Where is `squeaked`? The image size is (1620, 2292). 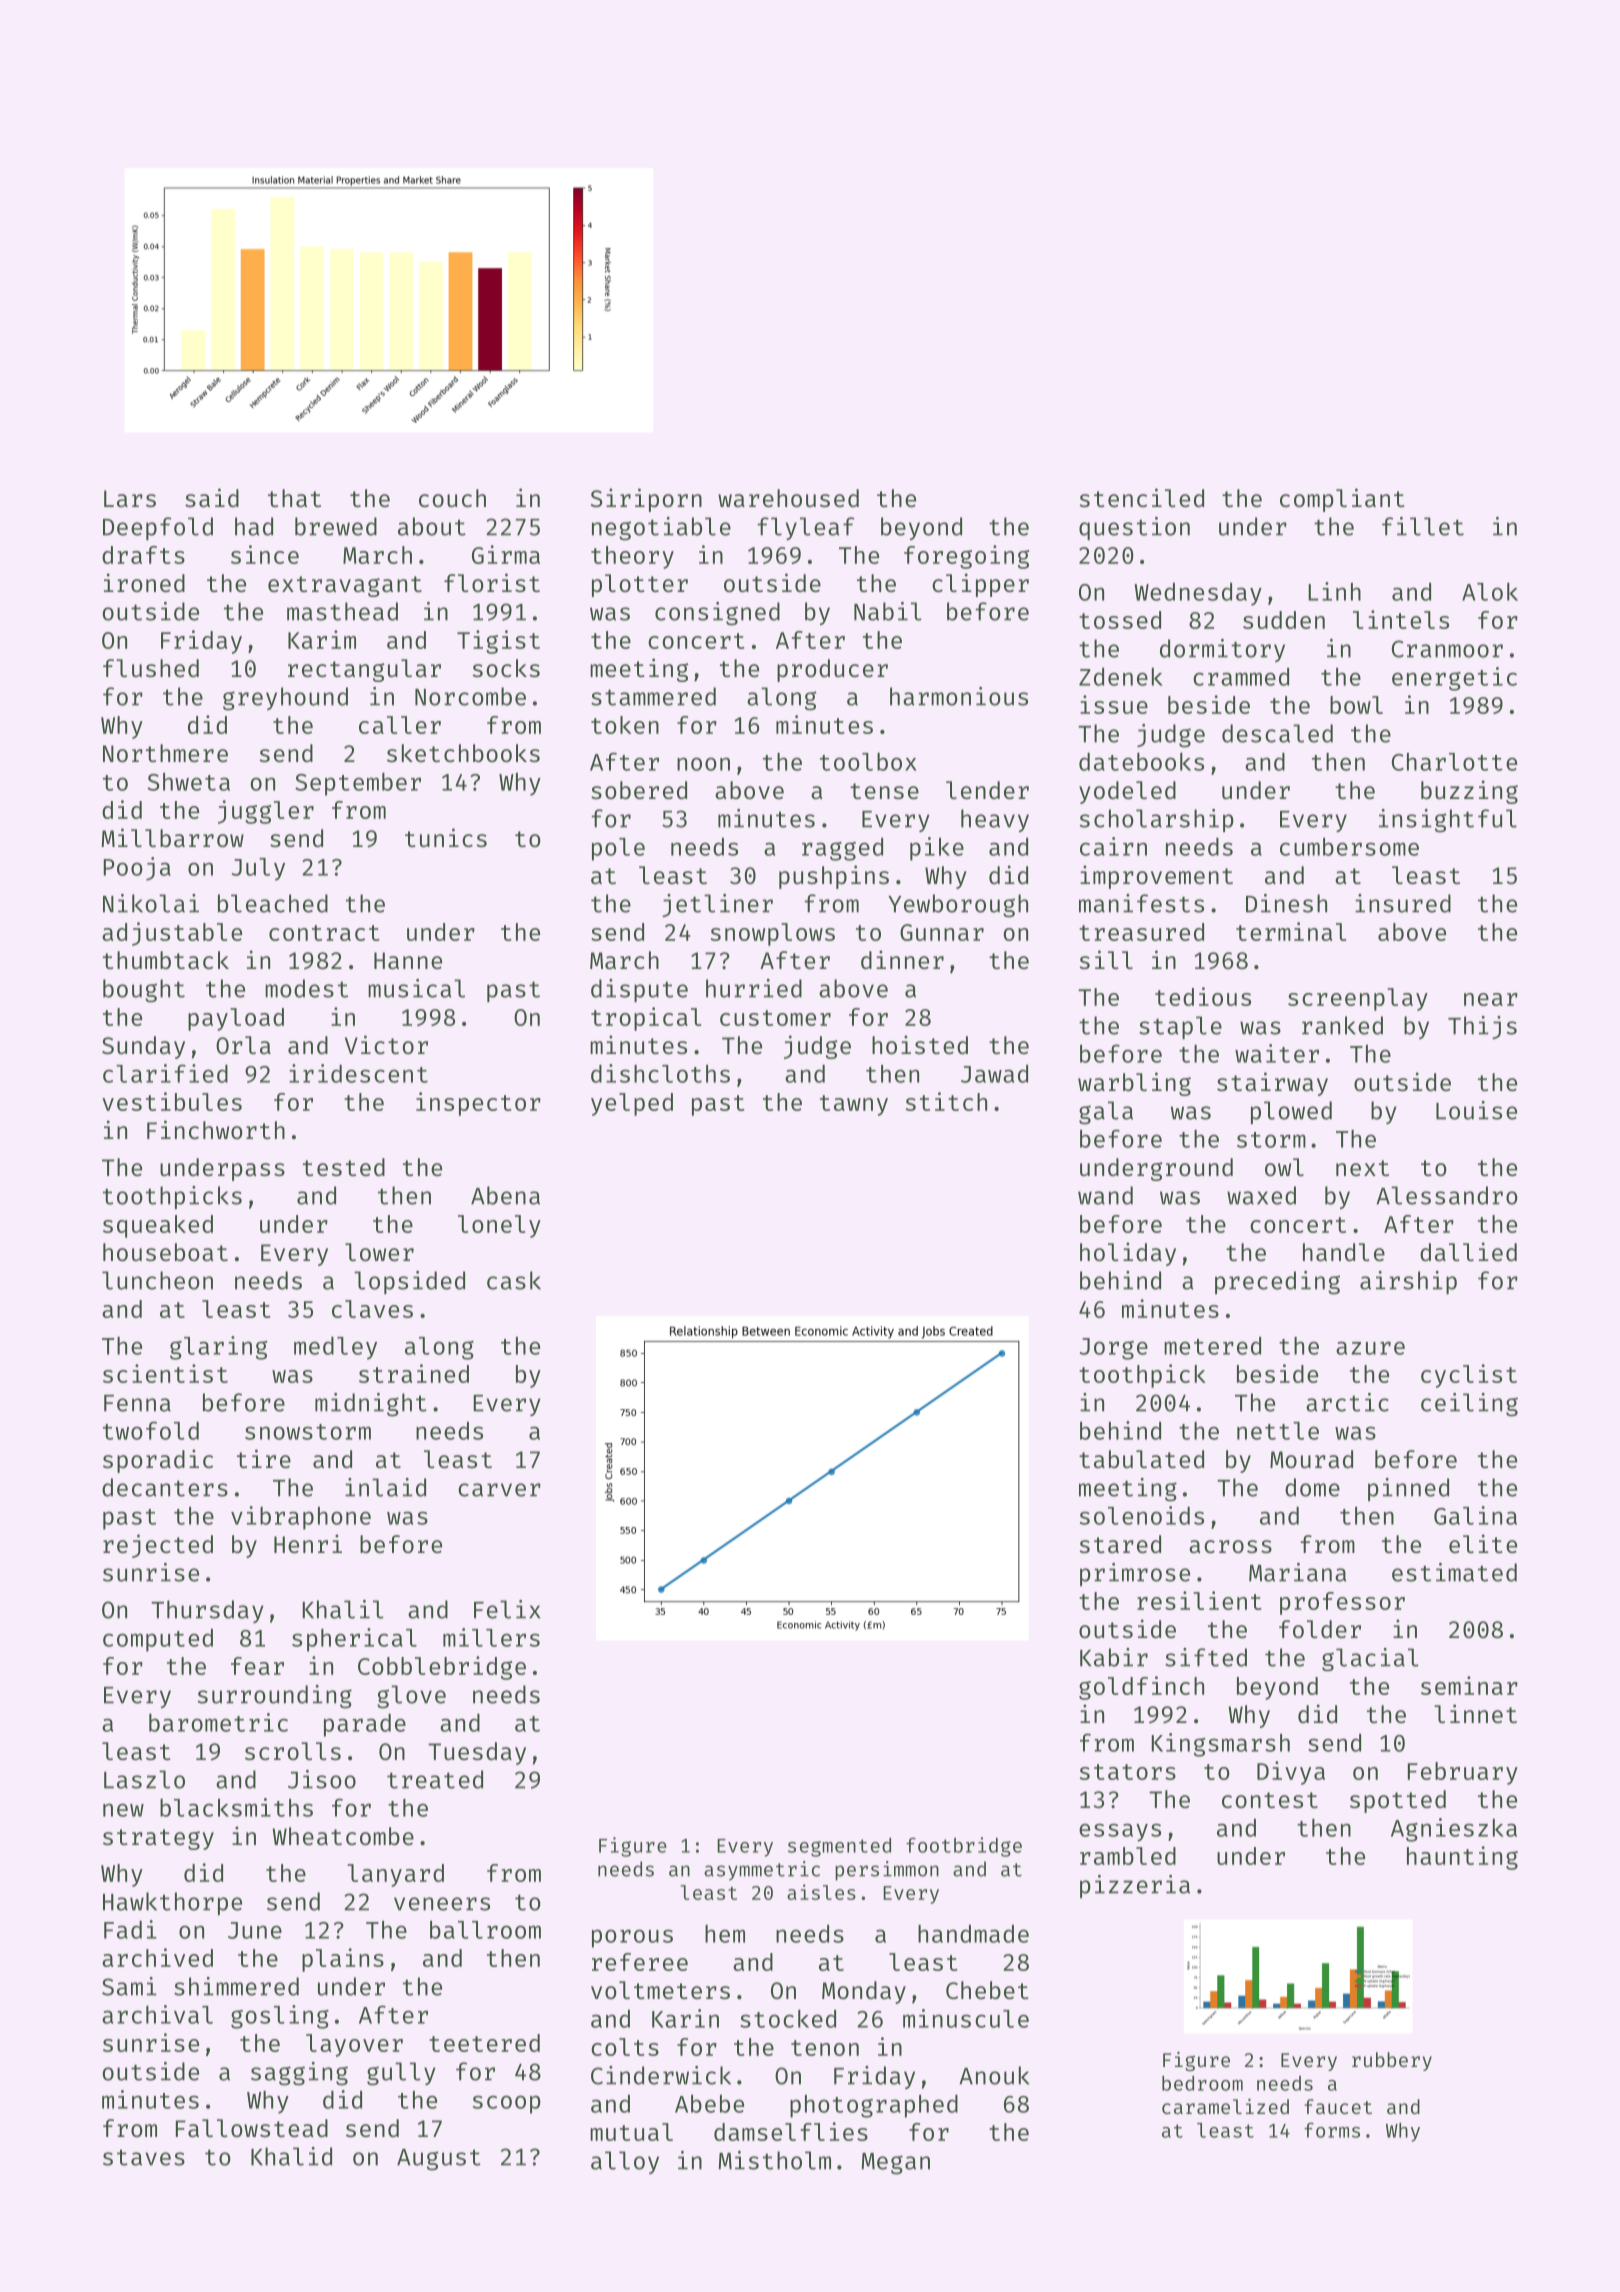 squeaked is located at coordinates (158, 1226).
